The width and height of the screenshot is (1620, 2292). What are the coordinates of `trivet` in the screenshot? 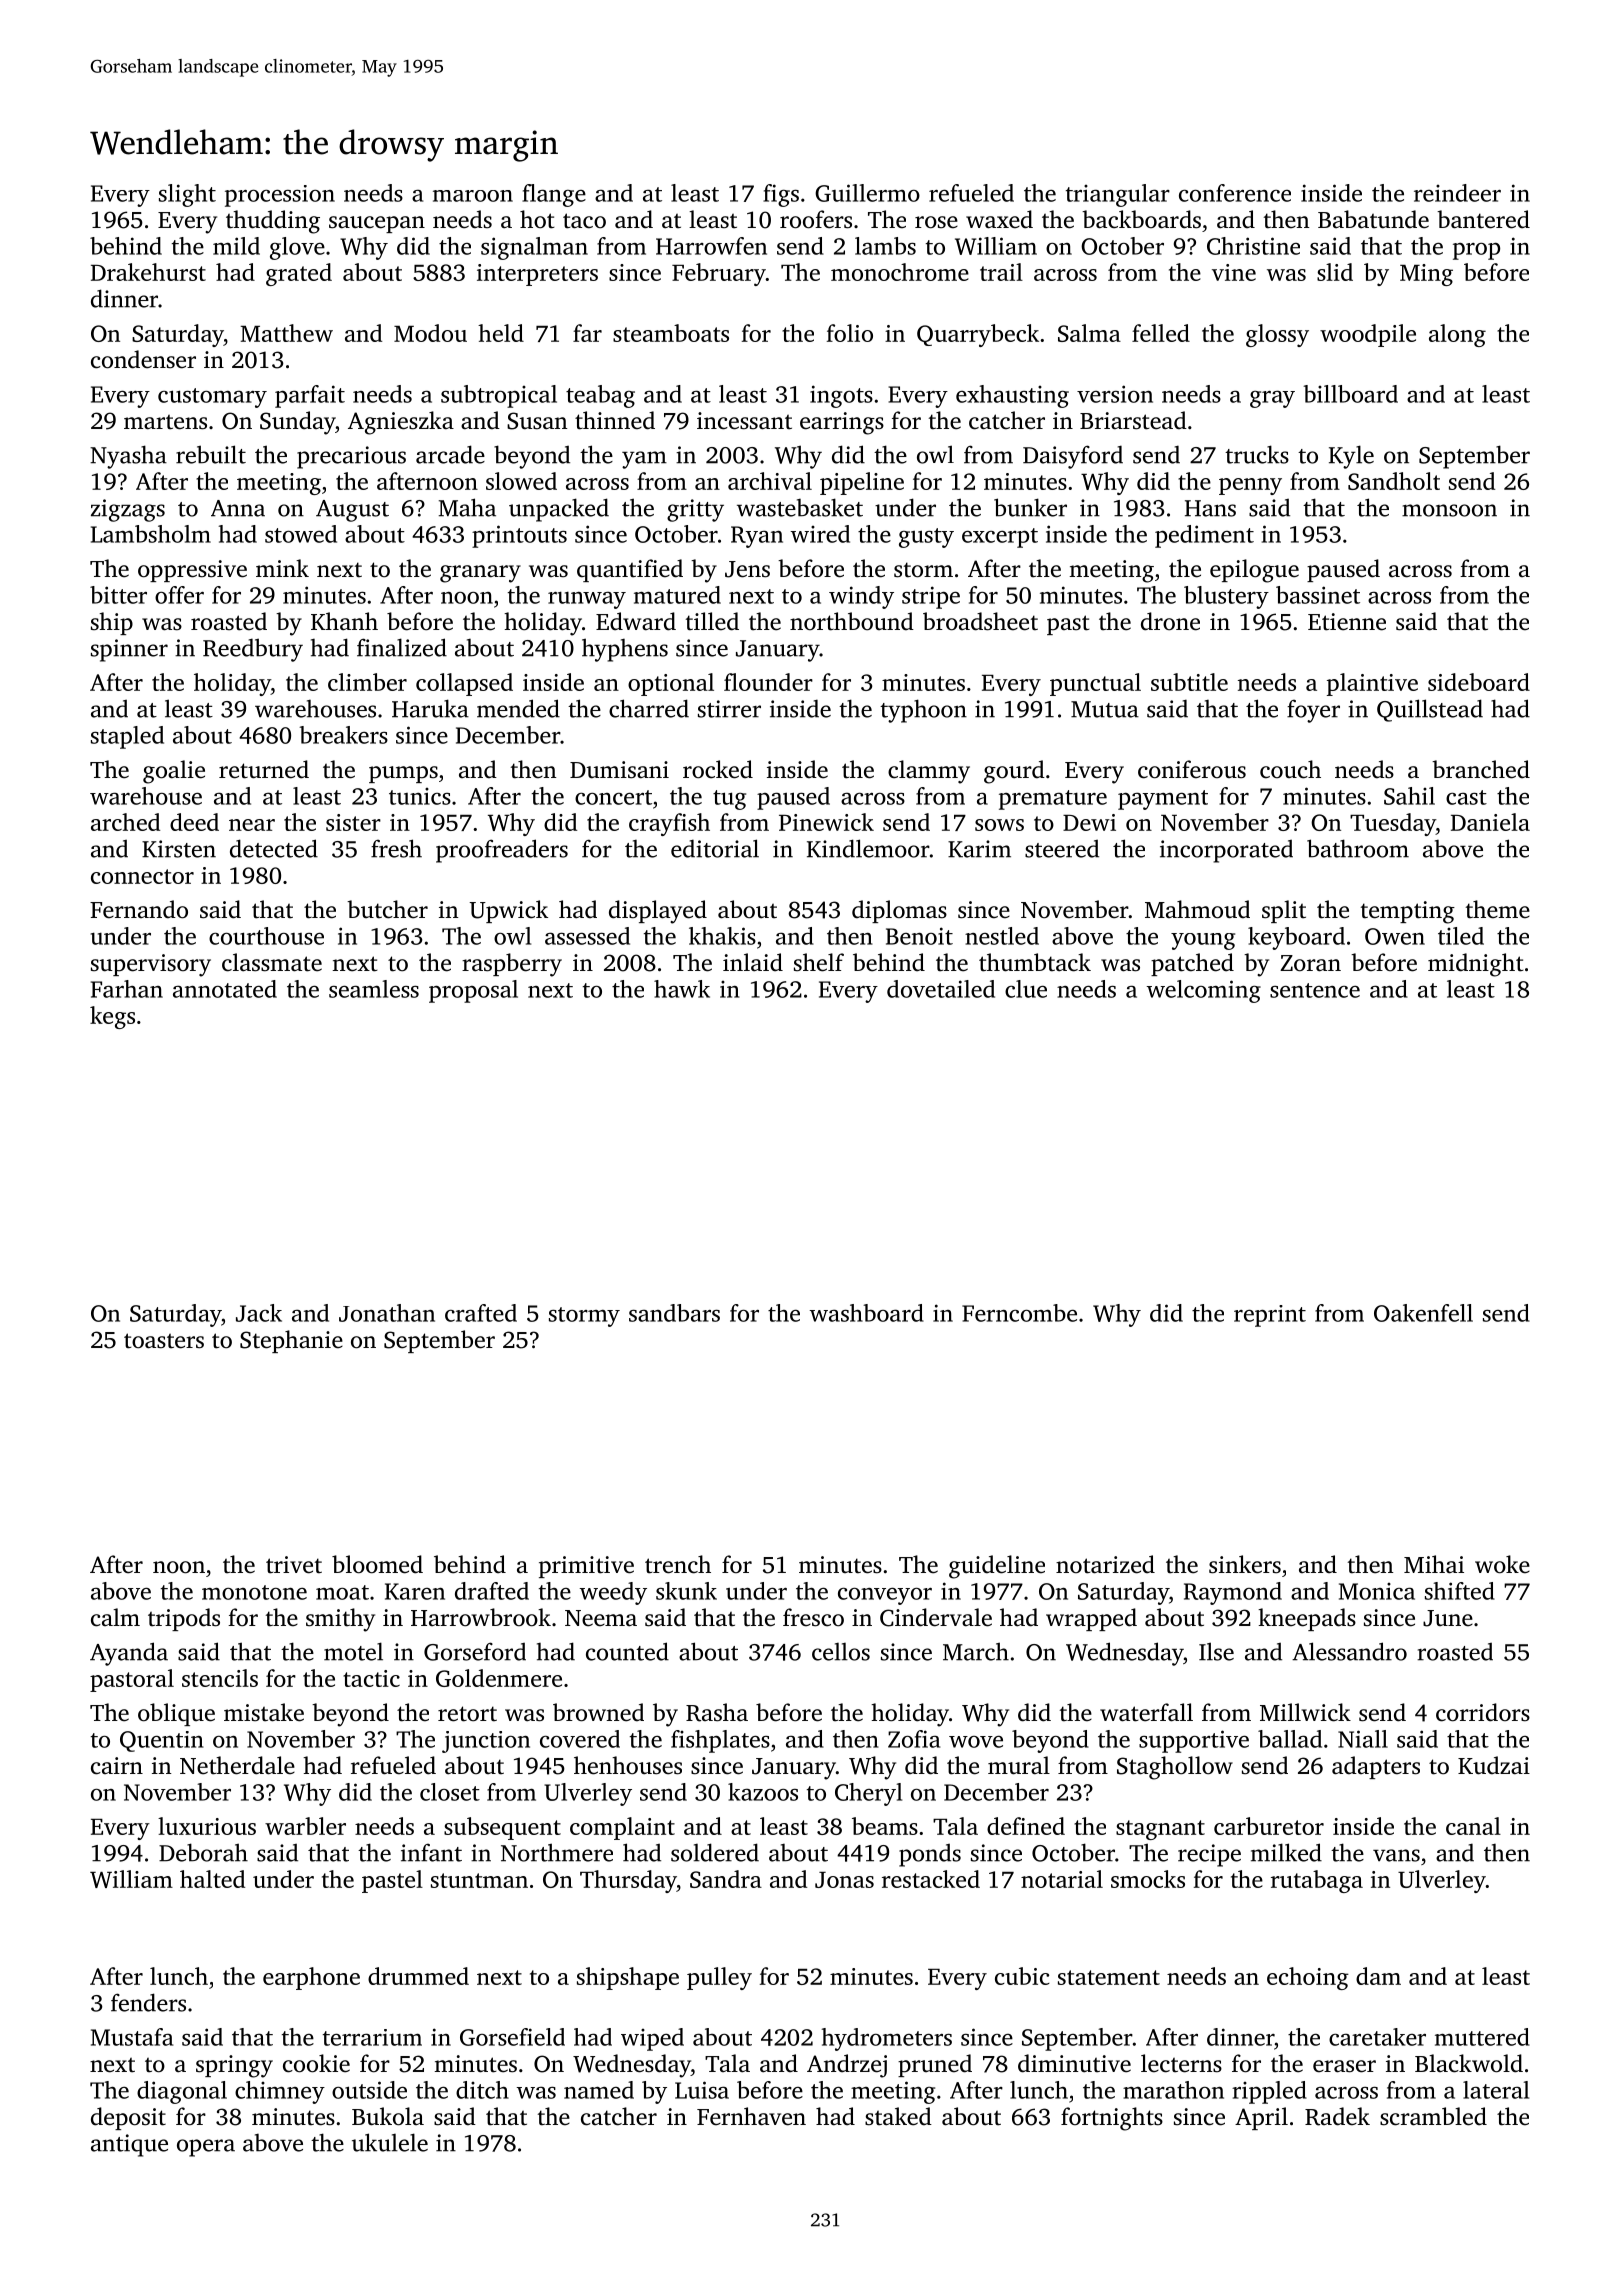 It's located at (294, 1565).
